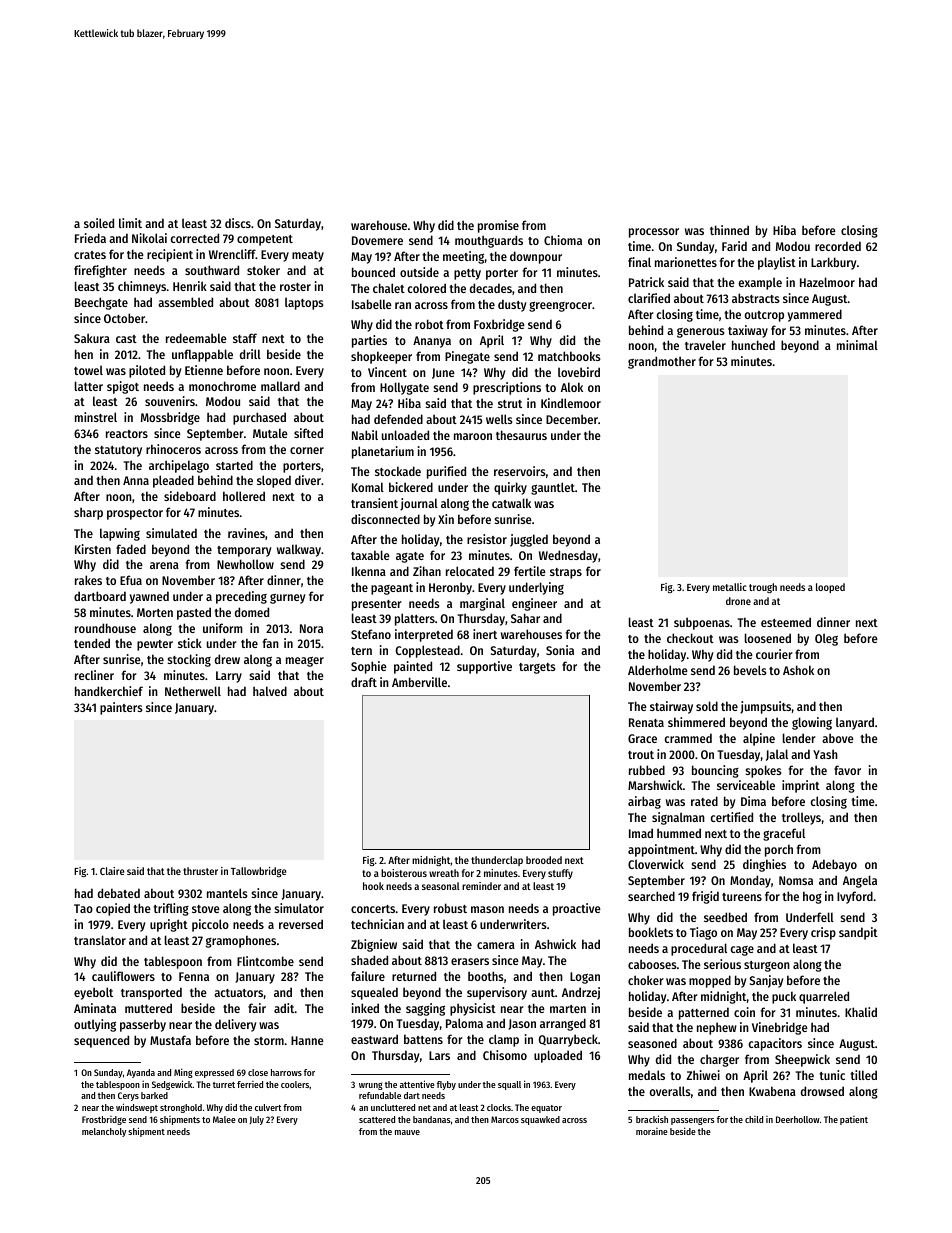  Describe the element at coordinates (496, 945) in the page. I see `camera` at that location.
